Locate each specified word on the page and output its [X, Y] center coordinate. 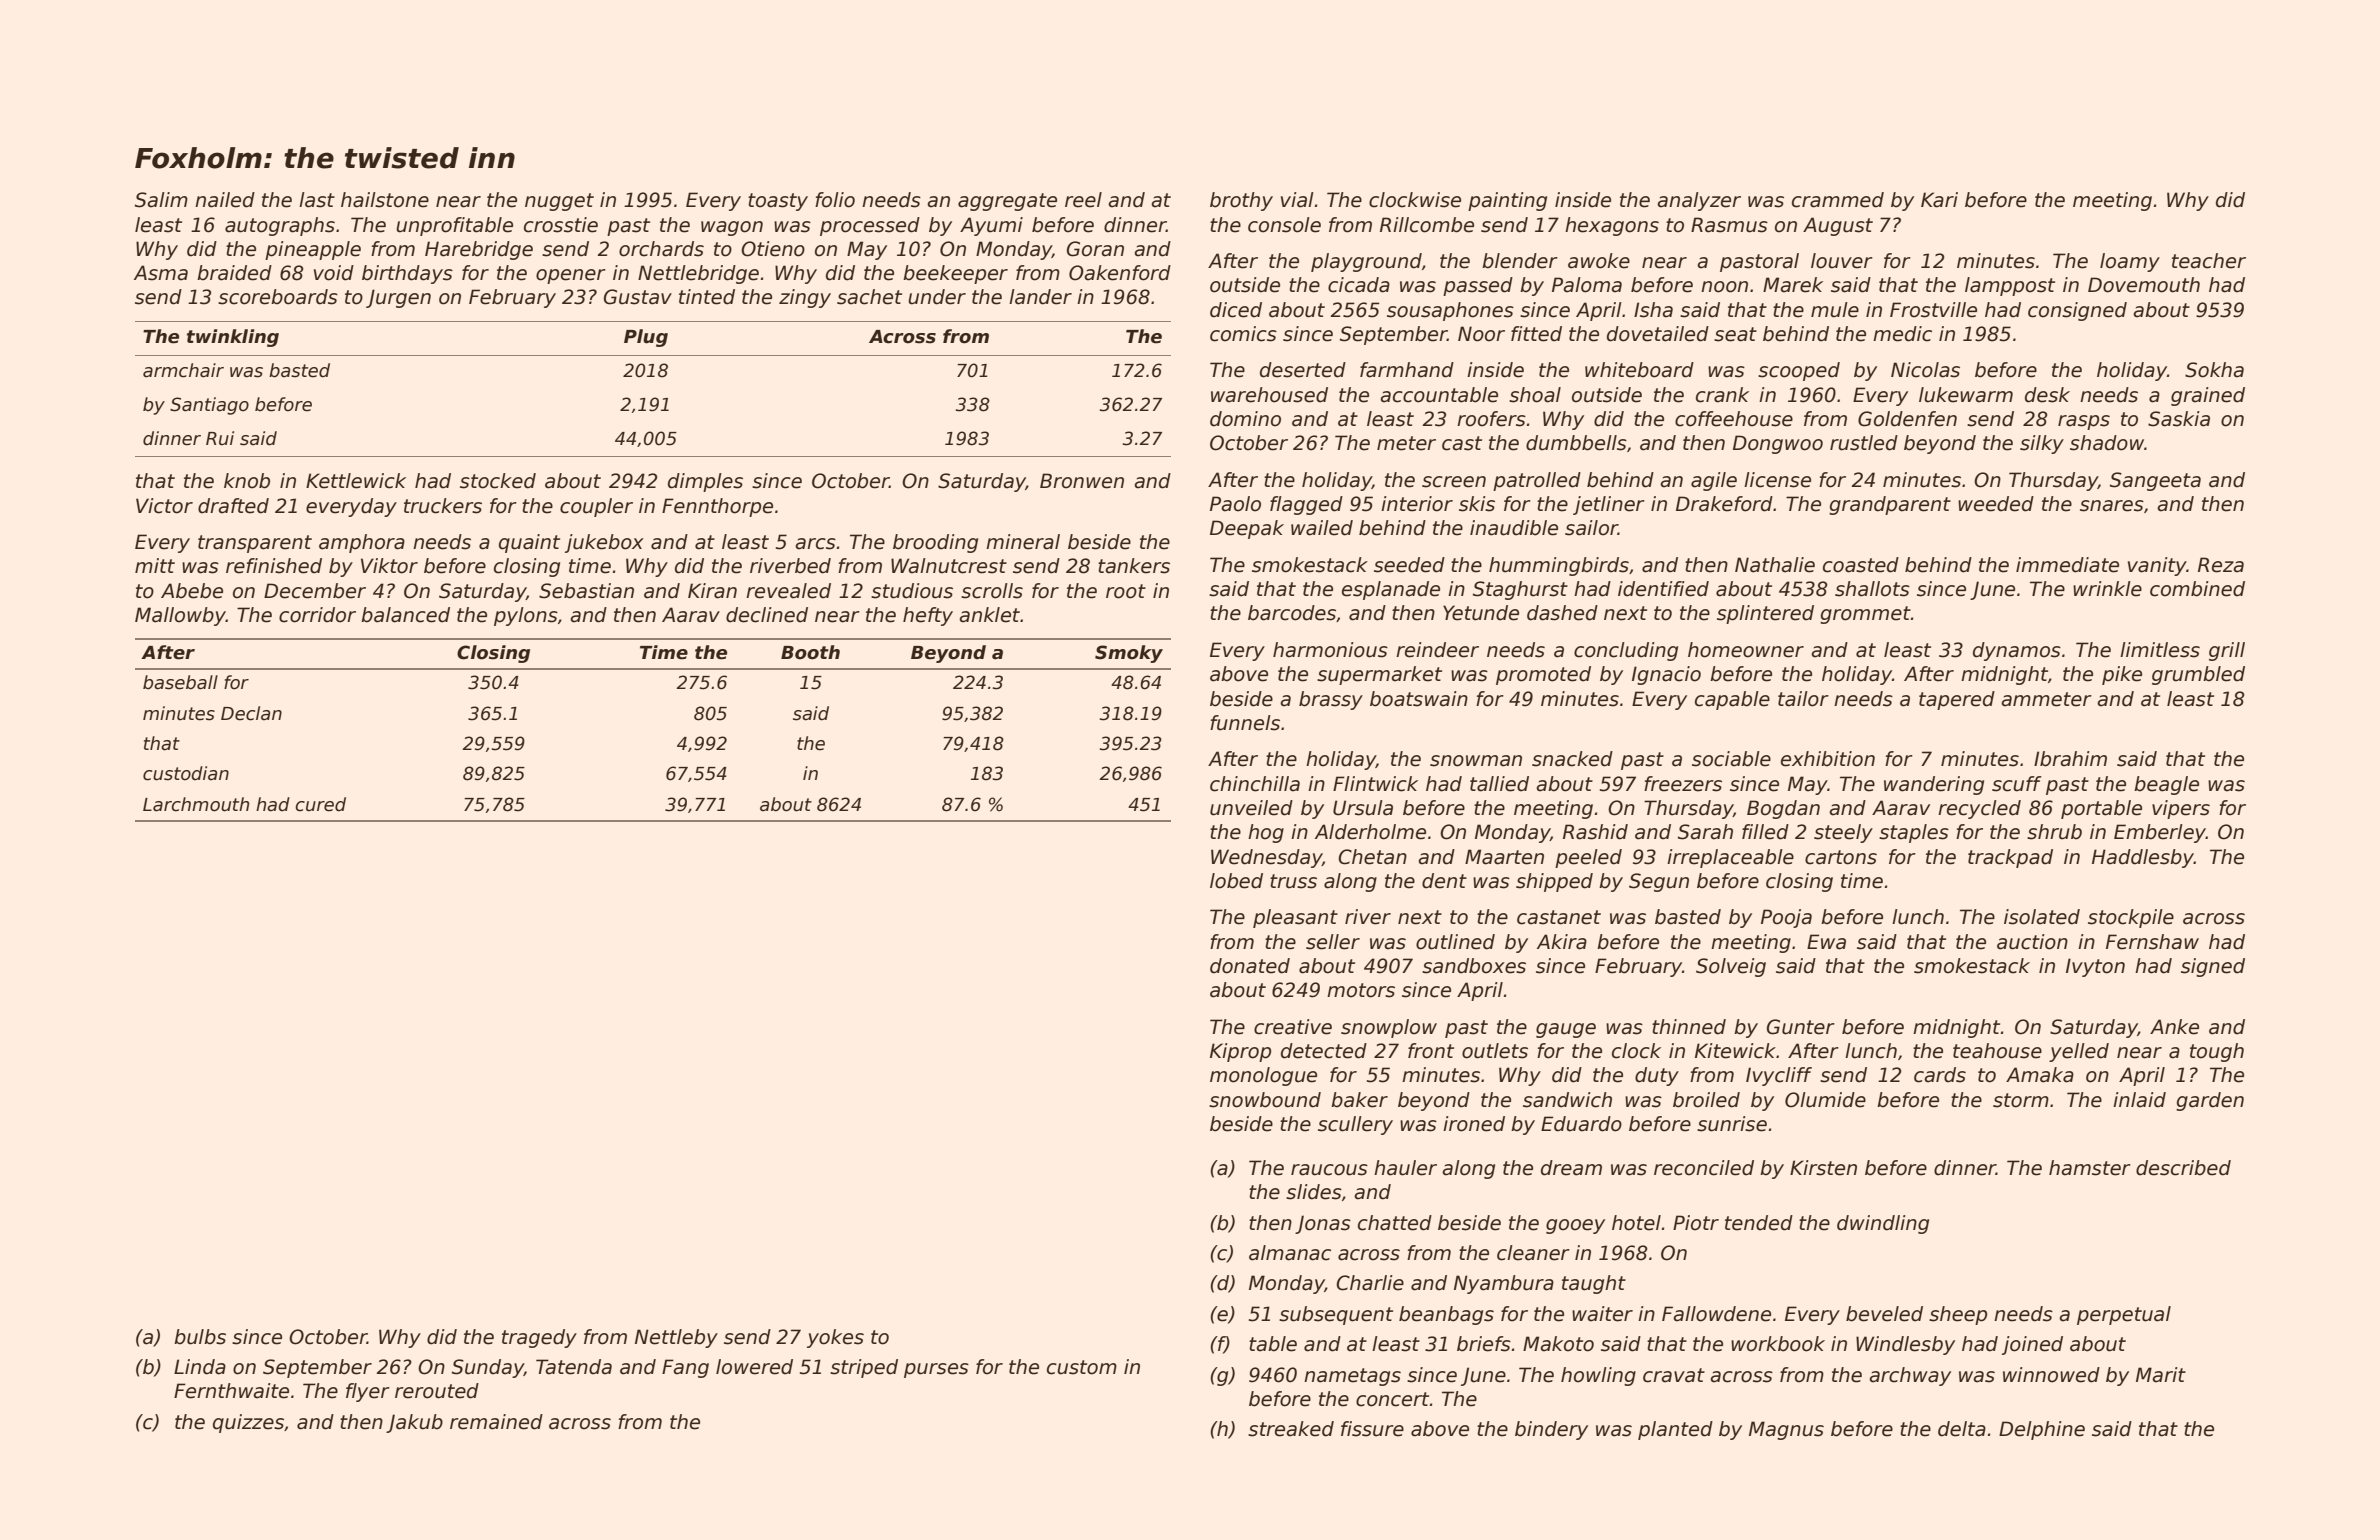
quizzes [248, 1423]
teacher [2209, 261]
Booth [810, 652]
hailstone [385, 200]
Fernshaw [2152, 942]
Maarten [1504, 857]
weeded [1996, 504]
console [1284, 225]
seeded [1409, 565]
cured [320, 804]
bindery [1551, 1430]
